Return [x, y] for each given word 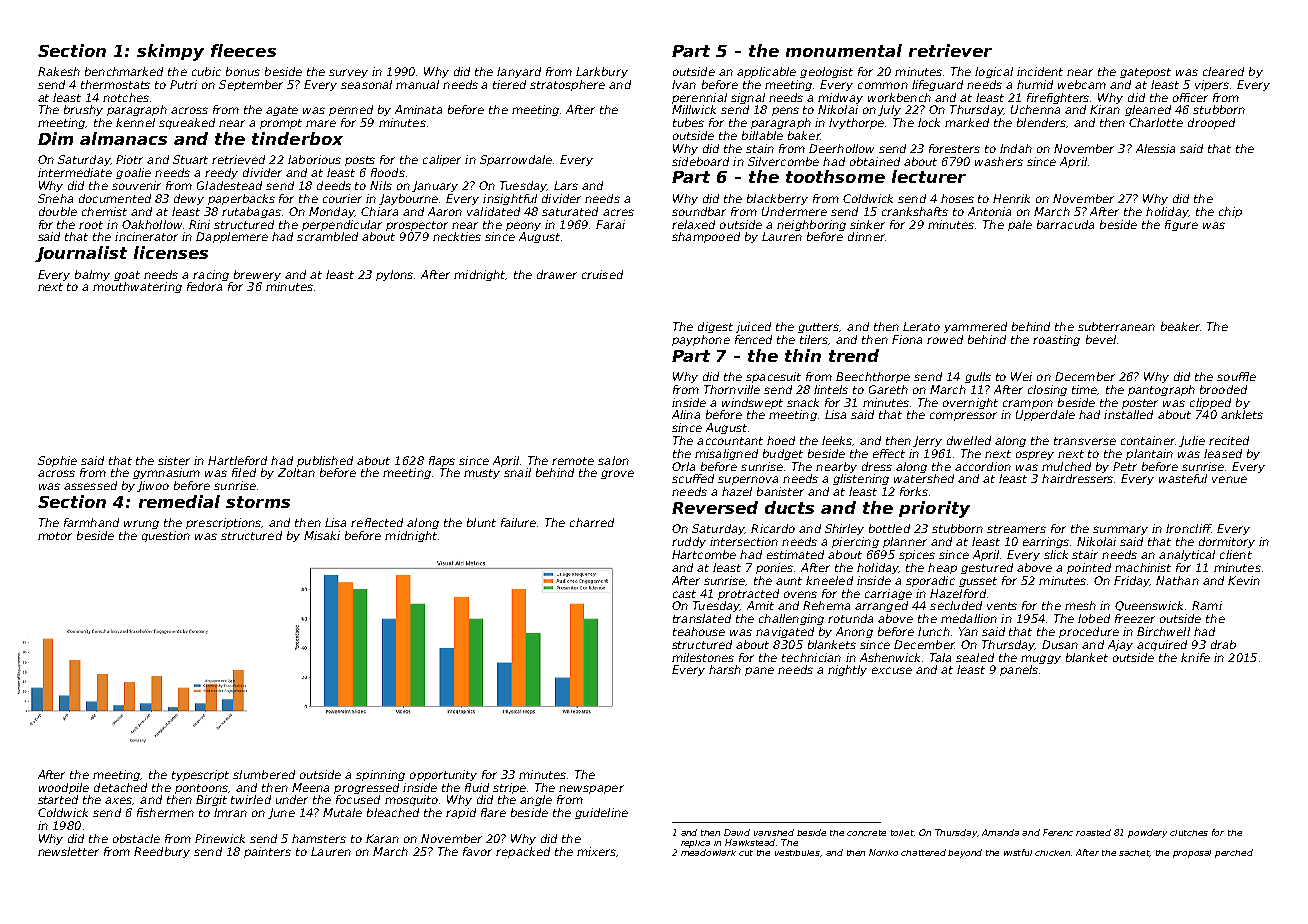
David [737, 832]
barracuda [1065, 224]
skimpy [170, 52]
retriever [950, 50]
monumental [844, 50]
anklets [1242, 414]
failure [518, 522]
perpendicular [342, 225]
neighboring [811, 225]
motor [55, 536]
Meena [310, 787]
